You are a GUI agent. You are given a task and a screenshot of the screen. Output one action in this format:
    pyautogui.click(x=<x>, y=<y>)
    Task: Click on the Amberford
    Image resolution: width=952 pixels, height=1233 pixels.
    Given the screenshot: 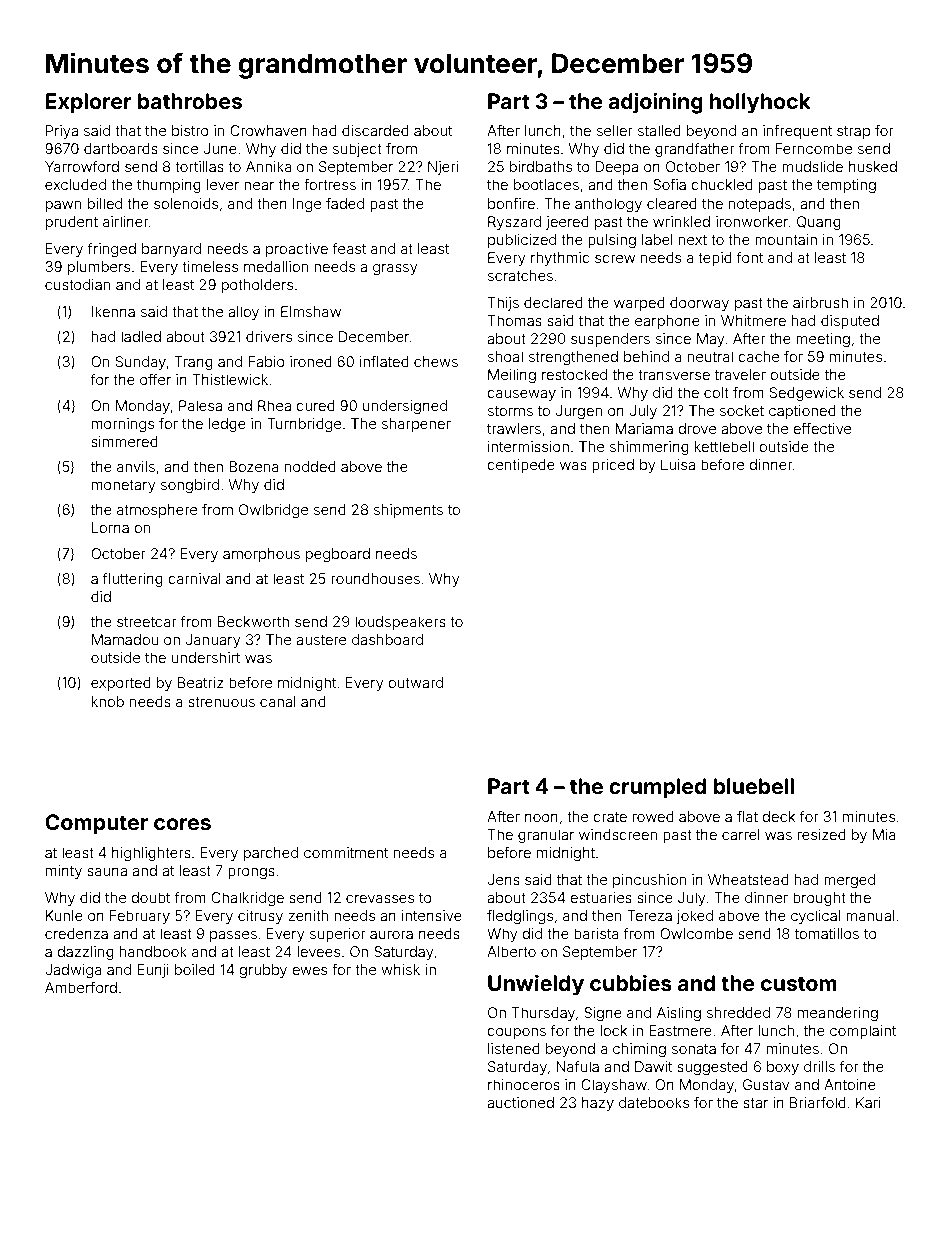 What is the action you would take?
    pyautogui.click(x=81, y=987)
